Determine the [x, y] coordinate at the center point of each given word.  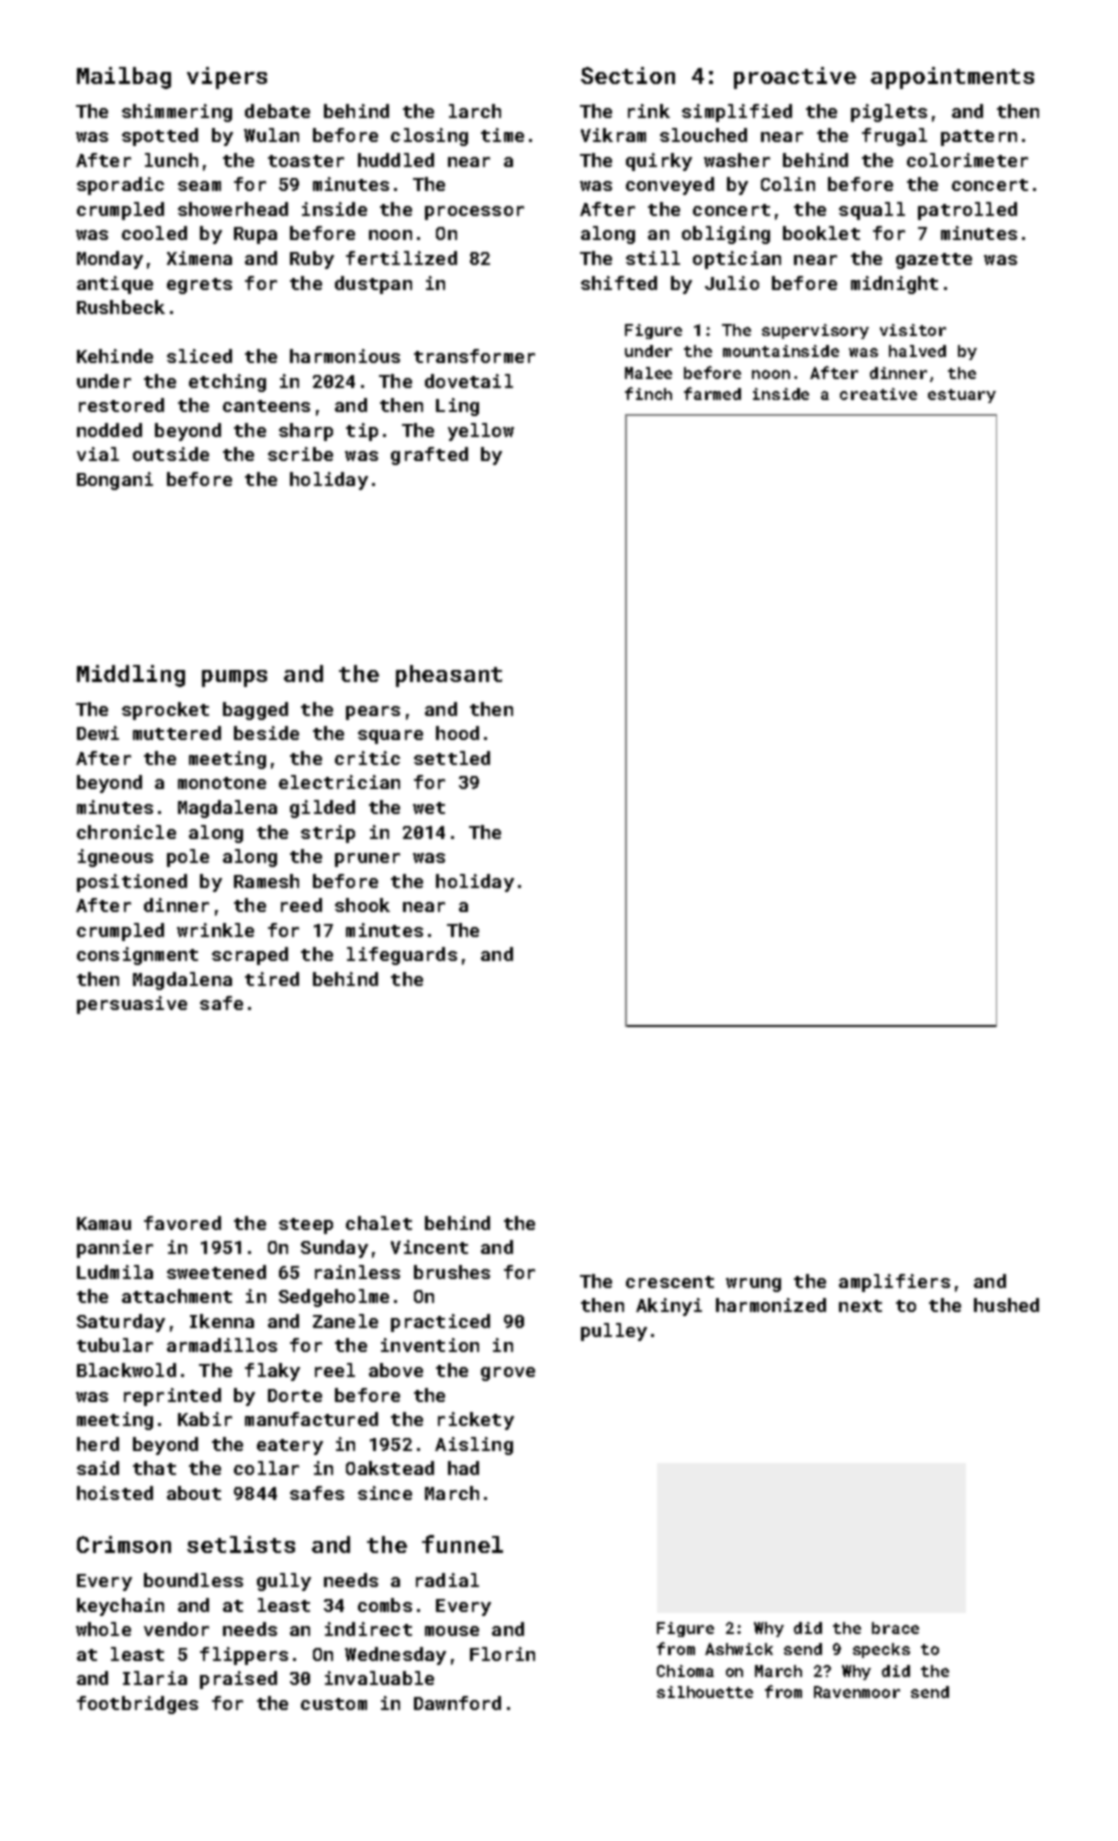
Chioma [685, 1671]
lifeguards [402, 956]
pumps [234, 678]
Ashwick [739, 1649]
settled [452, 758]
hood [457, 733]
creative [878, 394]
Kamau [104, 1223]
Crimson [124, 1544]
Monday [110, 260]
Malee [648, 373]
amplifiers [894, 1283]
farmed [712, 393]
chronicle [126, 832]
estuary [962, 396]
